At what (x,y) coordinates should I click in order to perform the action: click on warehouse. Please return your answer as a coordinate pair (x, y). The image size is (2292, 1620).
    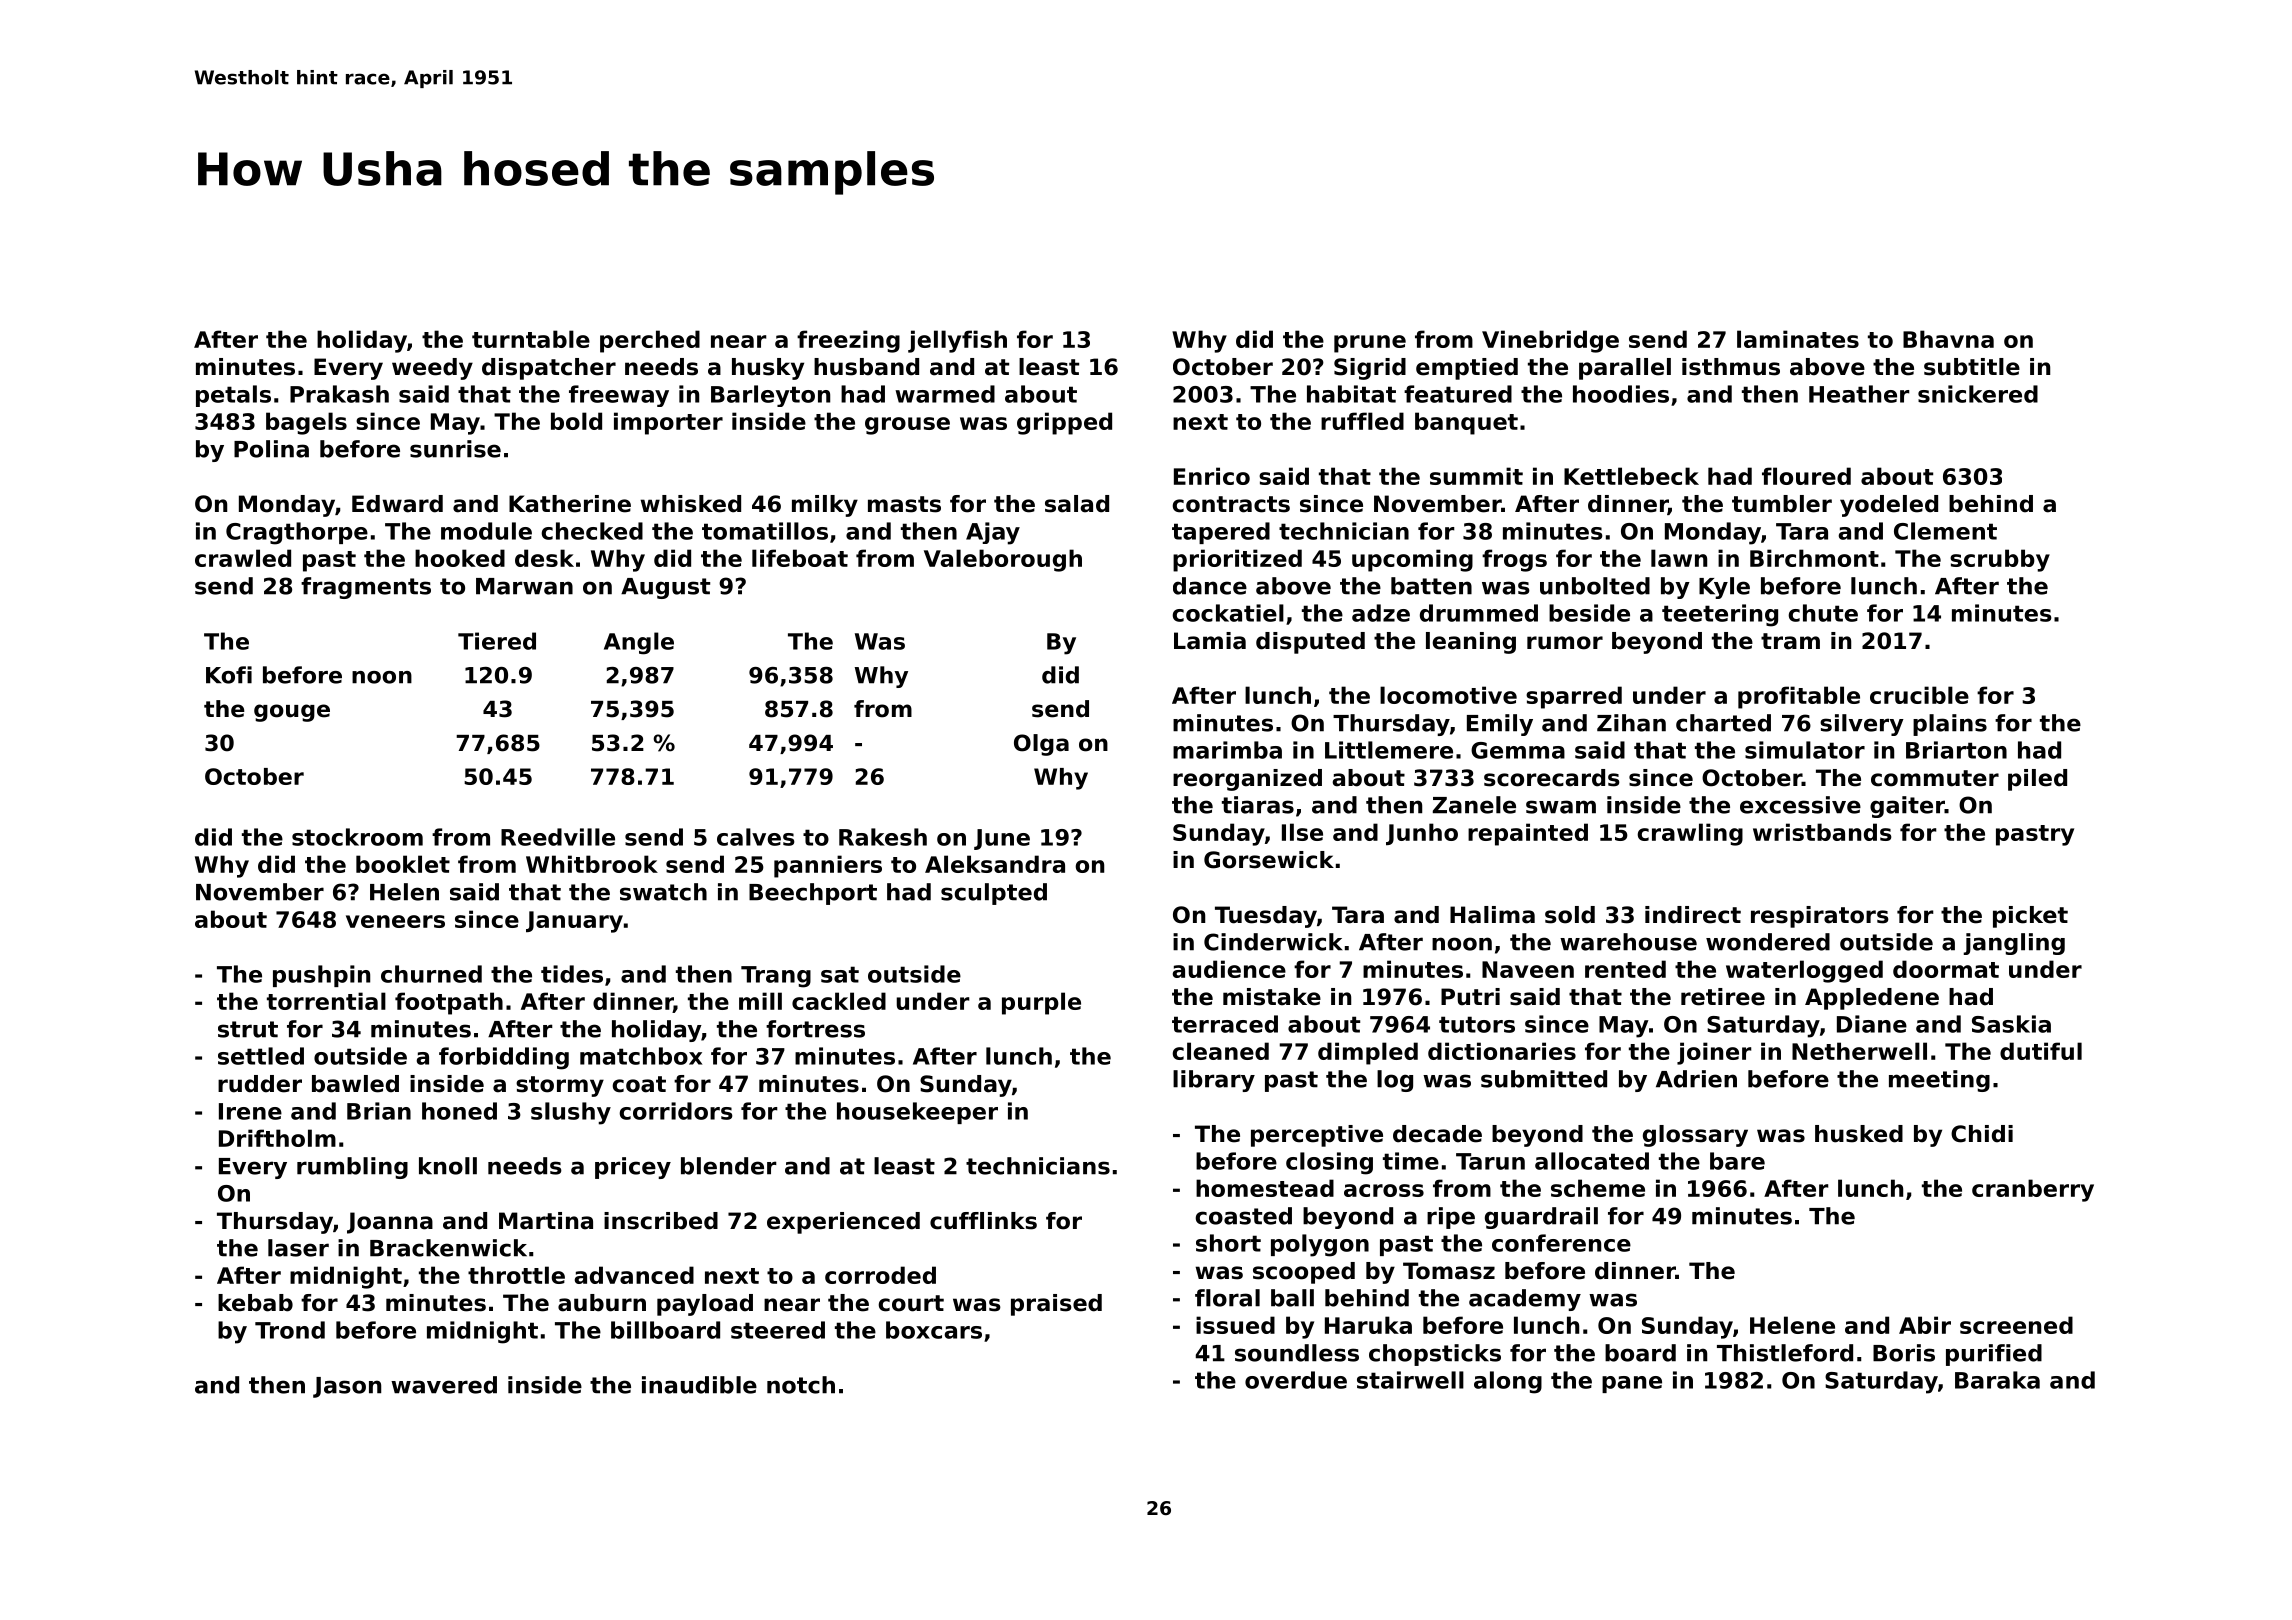
    Looking at the image, I should click on (1628, 942).
